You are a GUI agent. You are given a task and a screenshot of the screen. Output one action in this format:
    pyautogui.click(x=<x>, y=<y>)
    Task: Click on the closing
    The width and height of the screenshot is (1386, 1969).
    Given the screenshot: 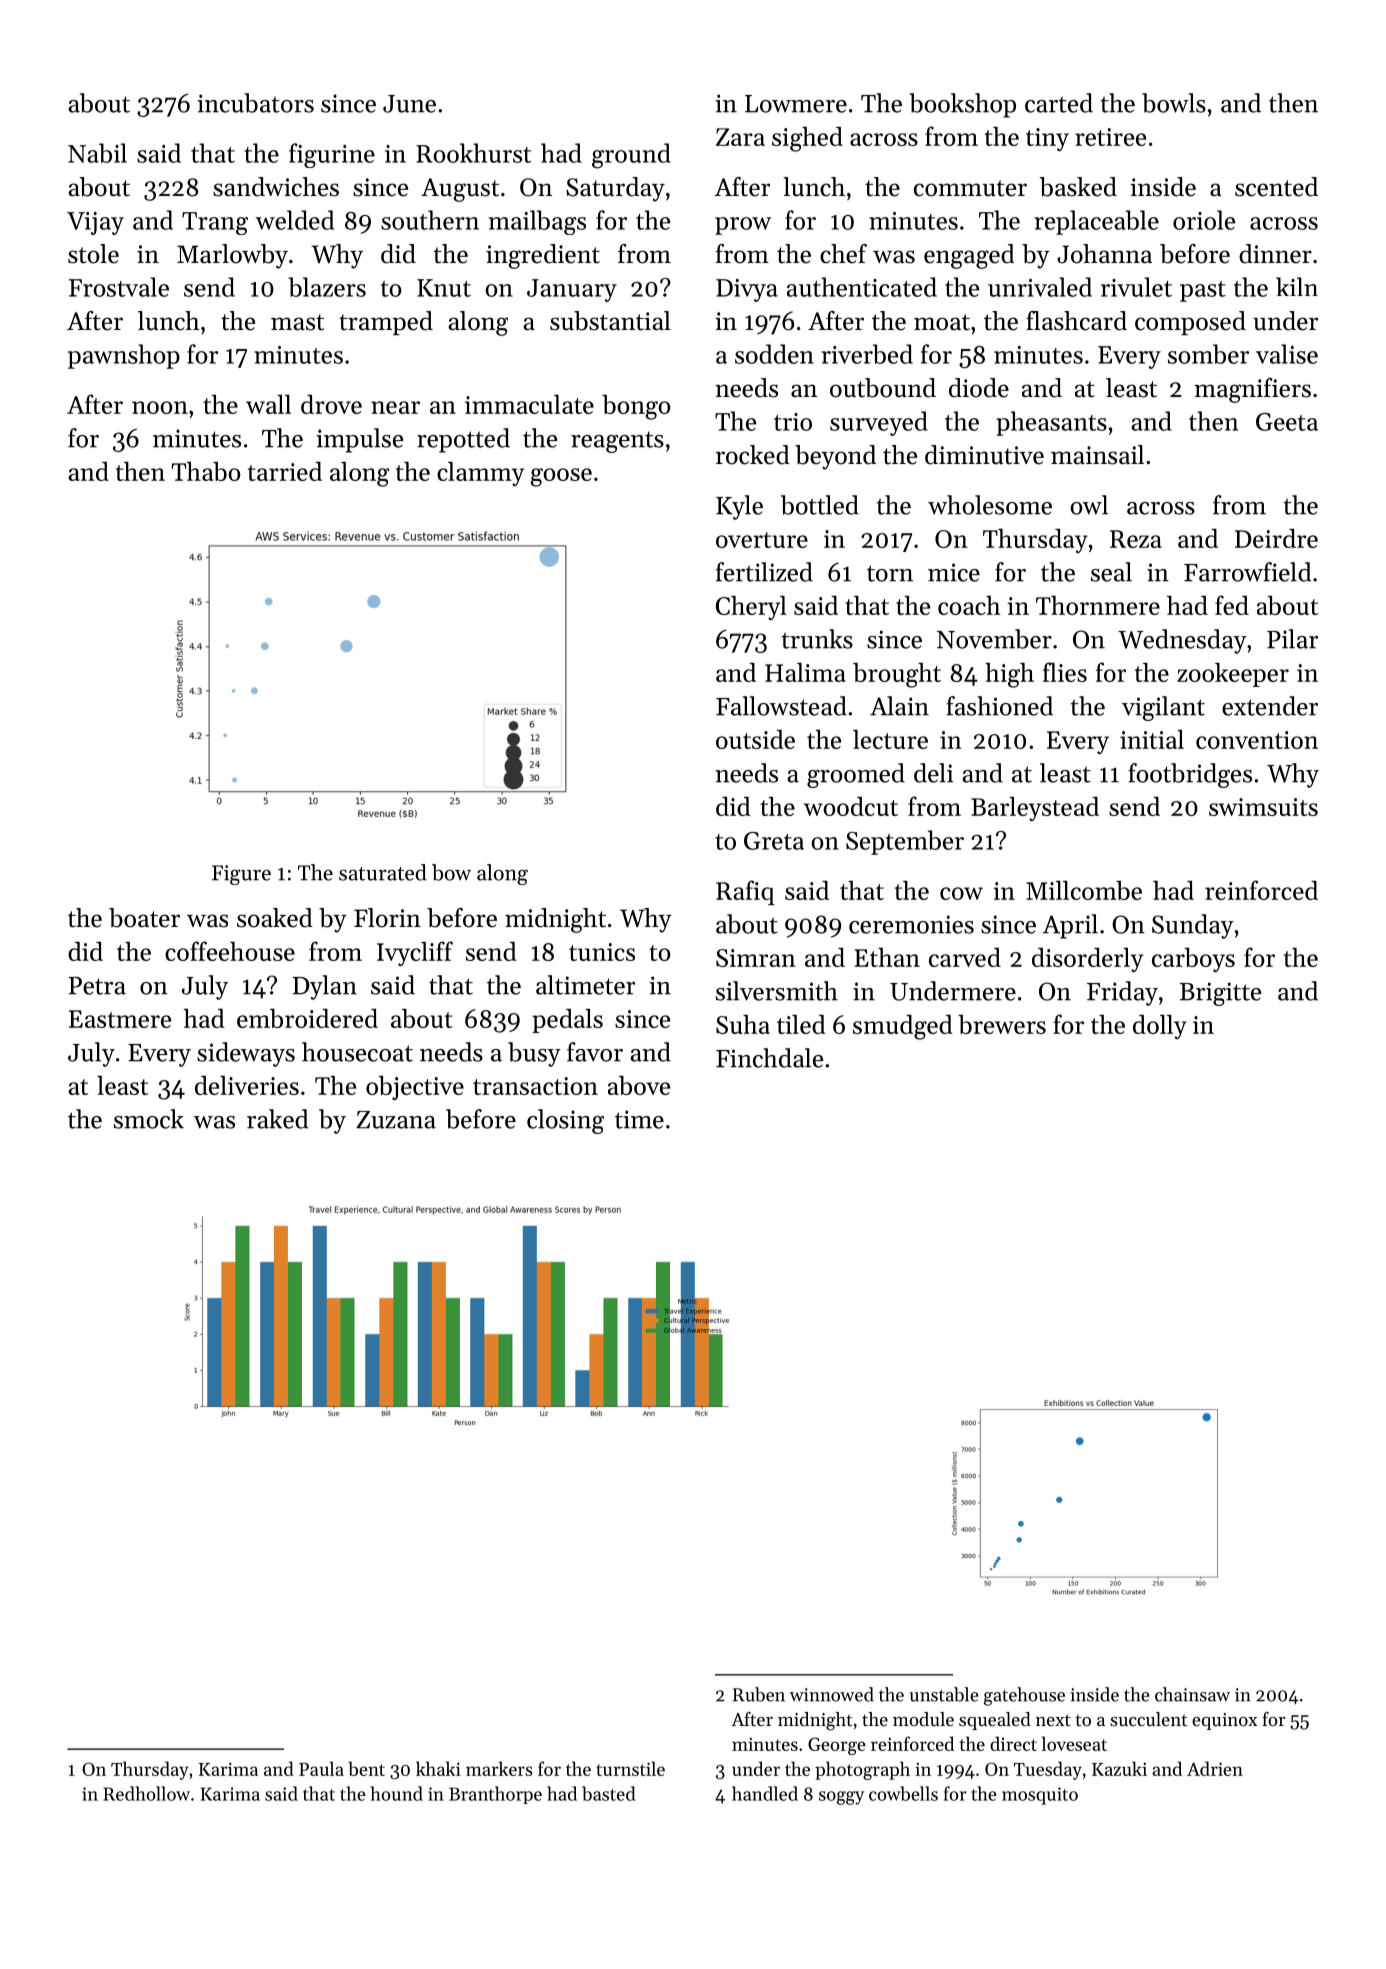 What is the action you would take?
    pyautogui.click(x=565, y=1121)
